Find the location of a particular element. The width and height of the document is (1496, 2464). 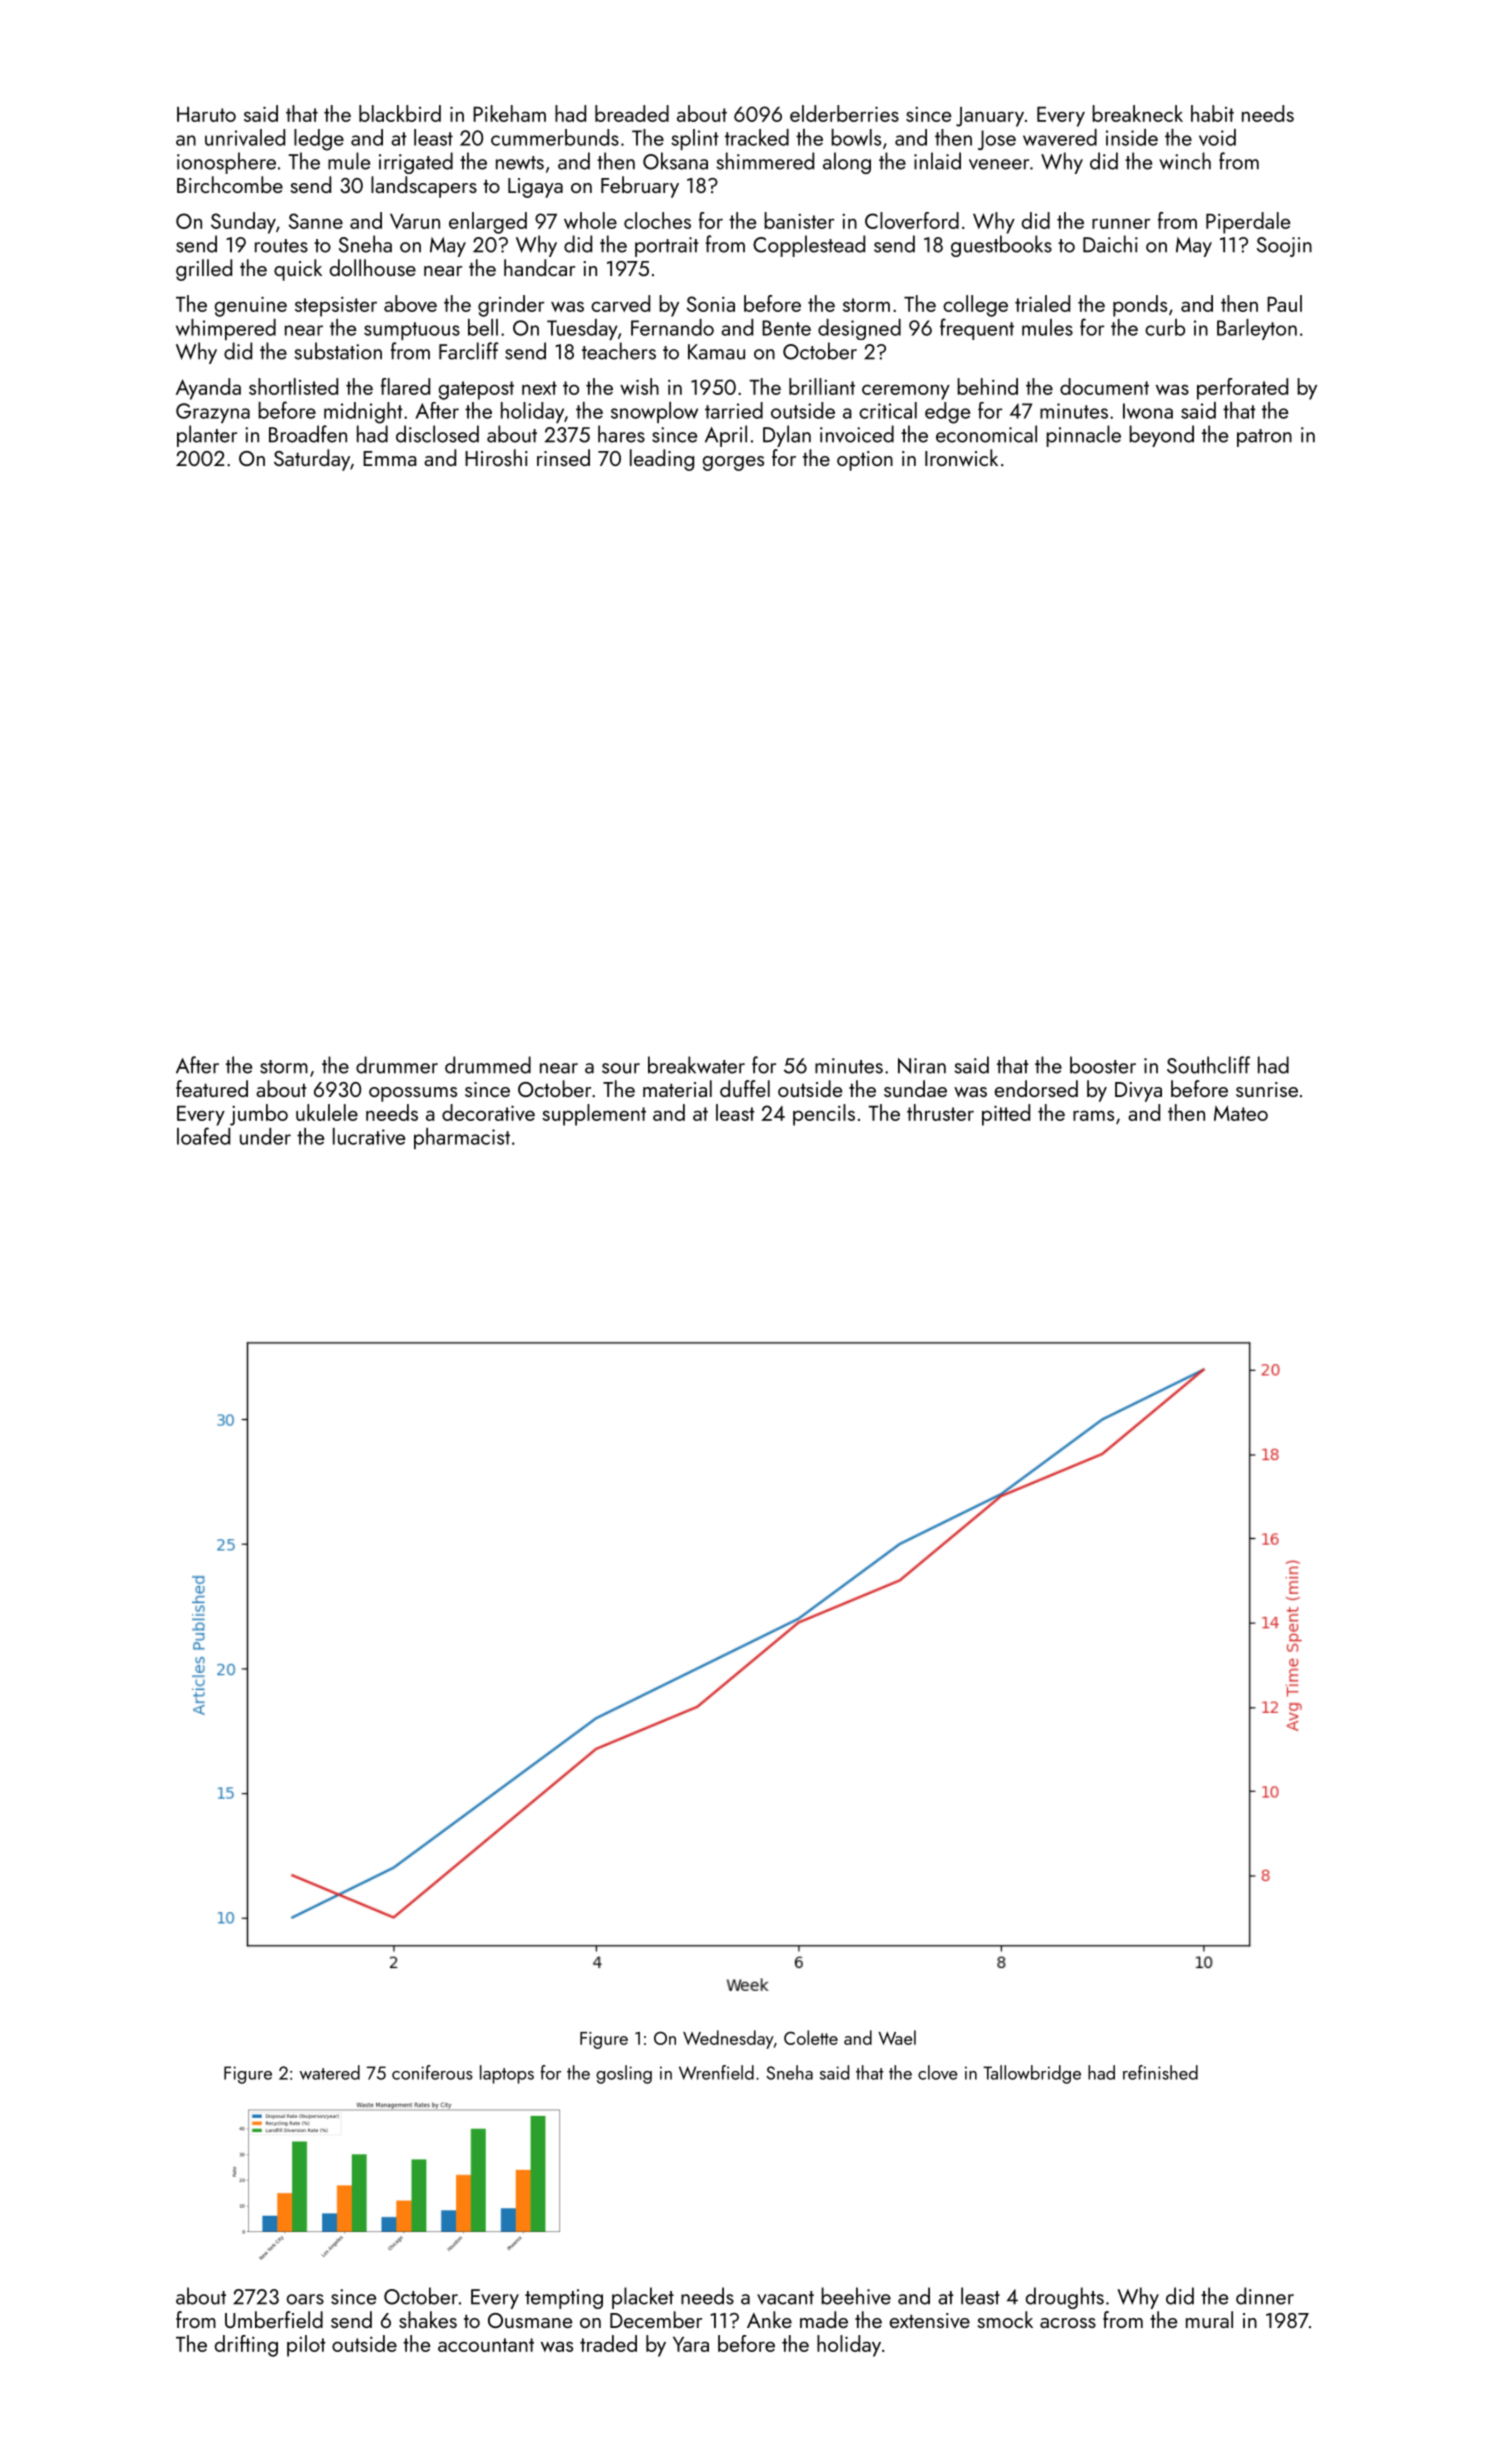

splint is located at coordinates (695, 139).
